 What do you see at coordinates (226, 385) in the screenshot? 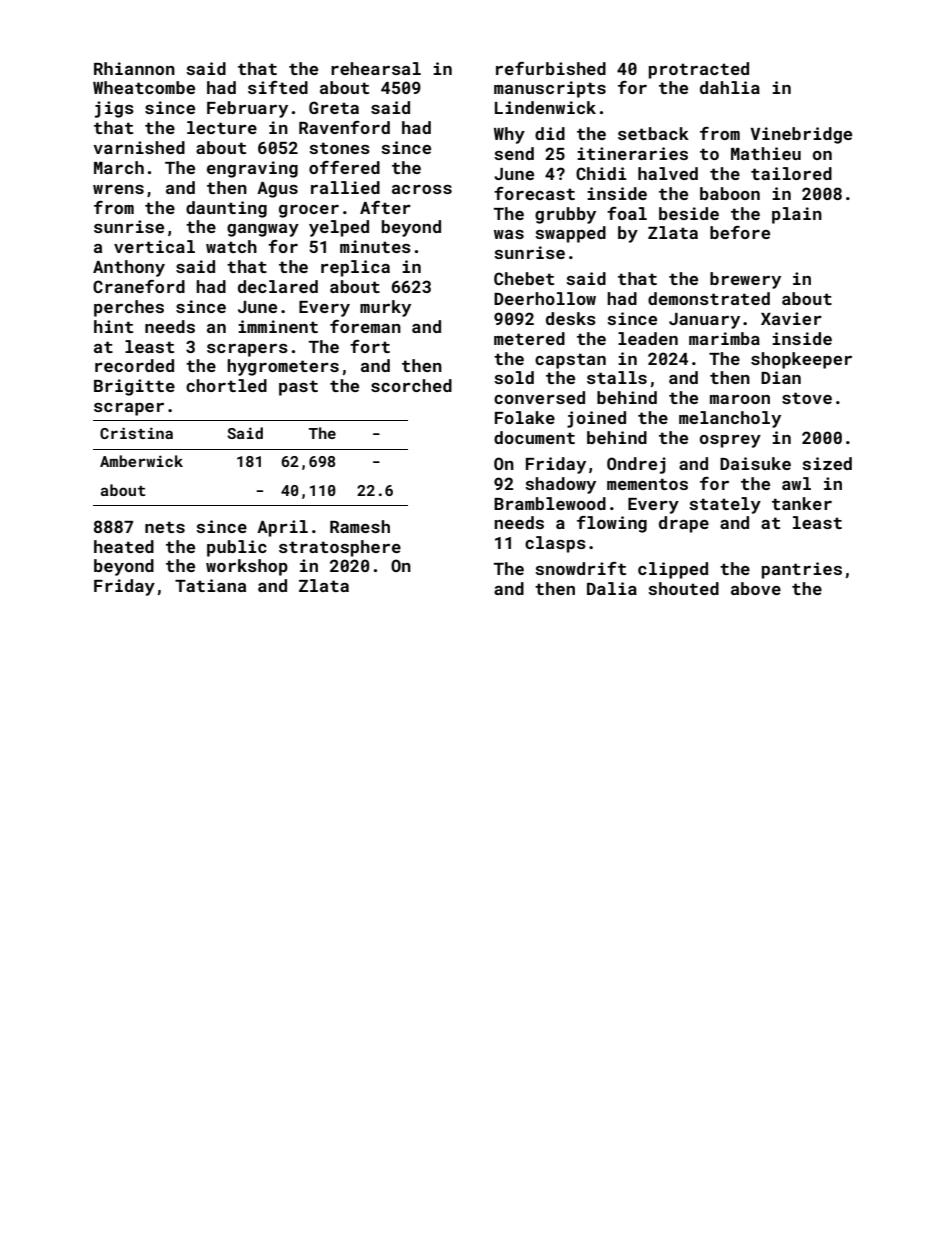
I see `chortled` at bounding box center [226, 385].
